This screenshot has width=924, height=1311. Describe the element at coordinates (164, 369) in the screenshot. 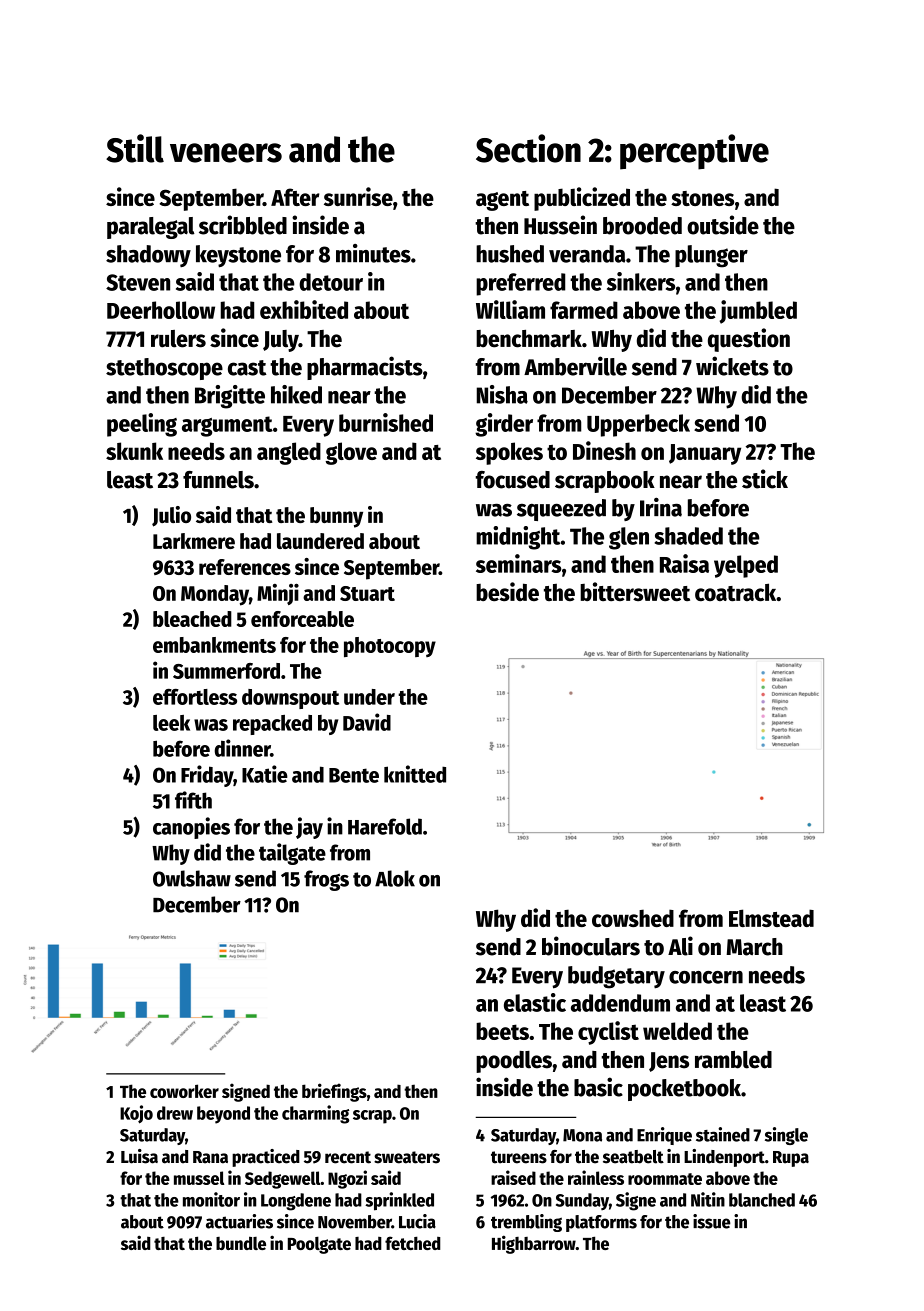

I see `stethoscope` at that location.
